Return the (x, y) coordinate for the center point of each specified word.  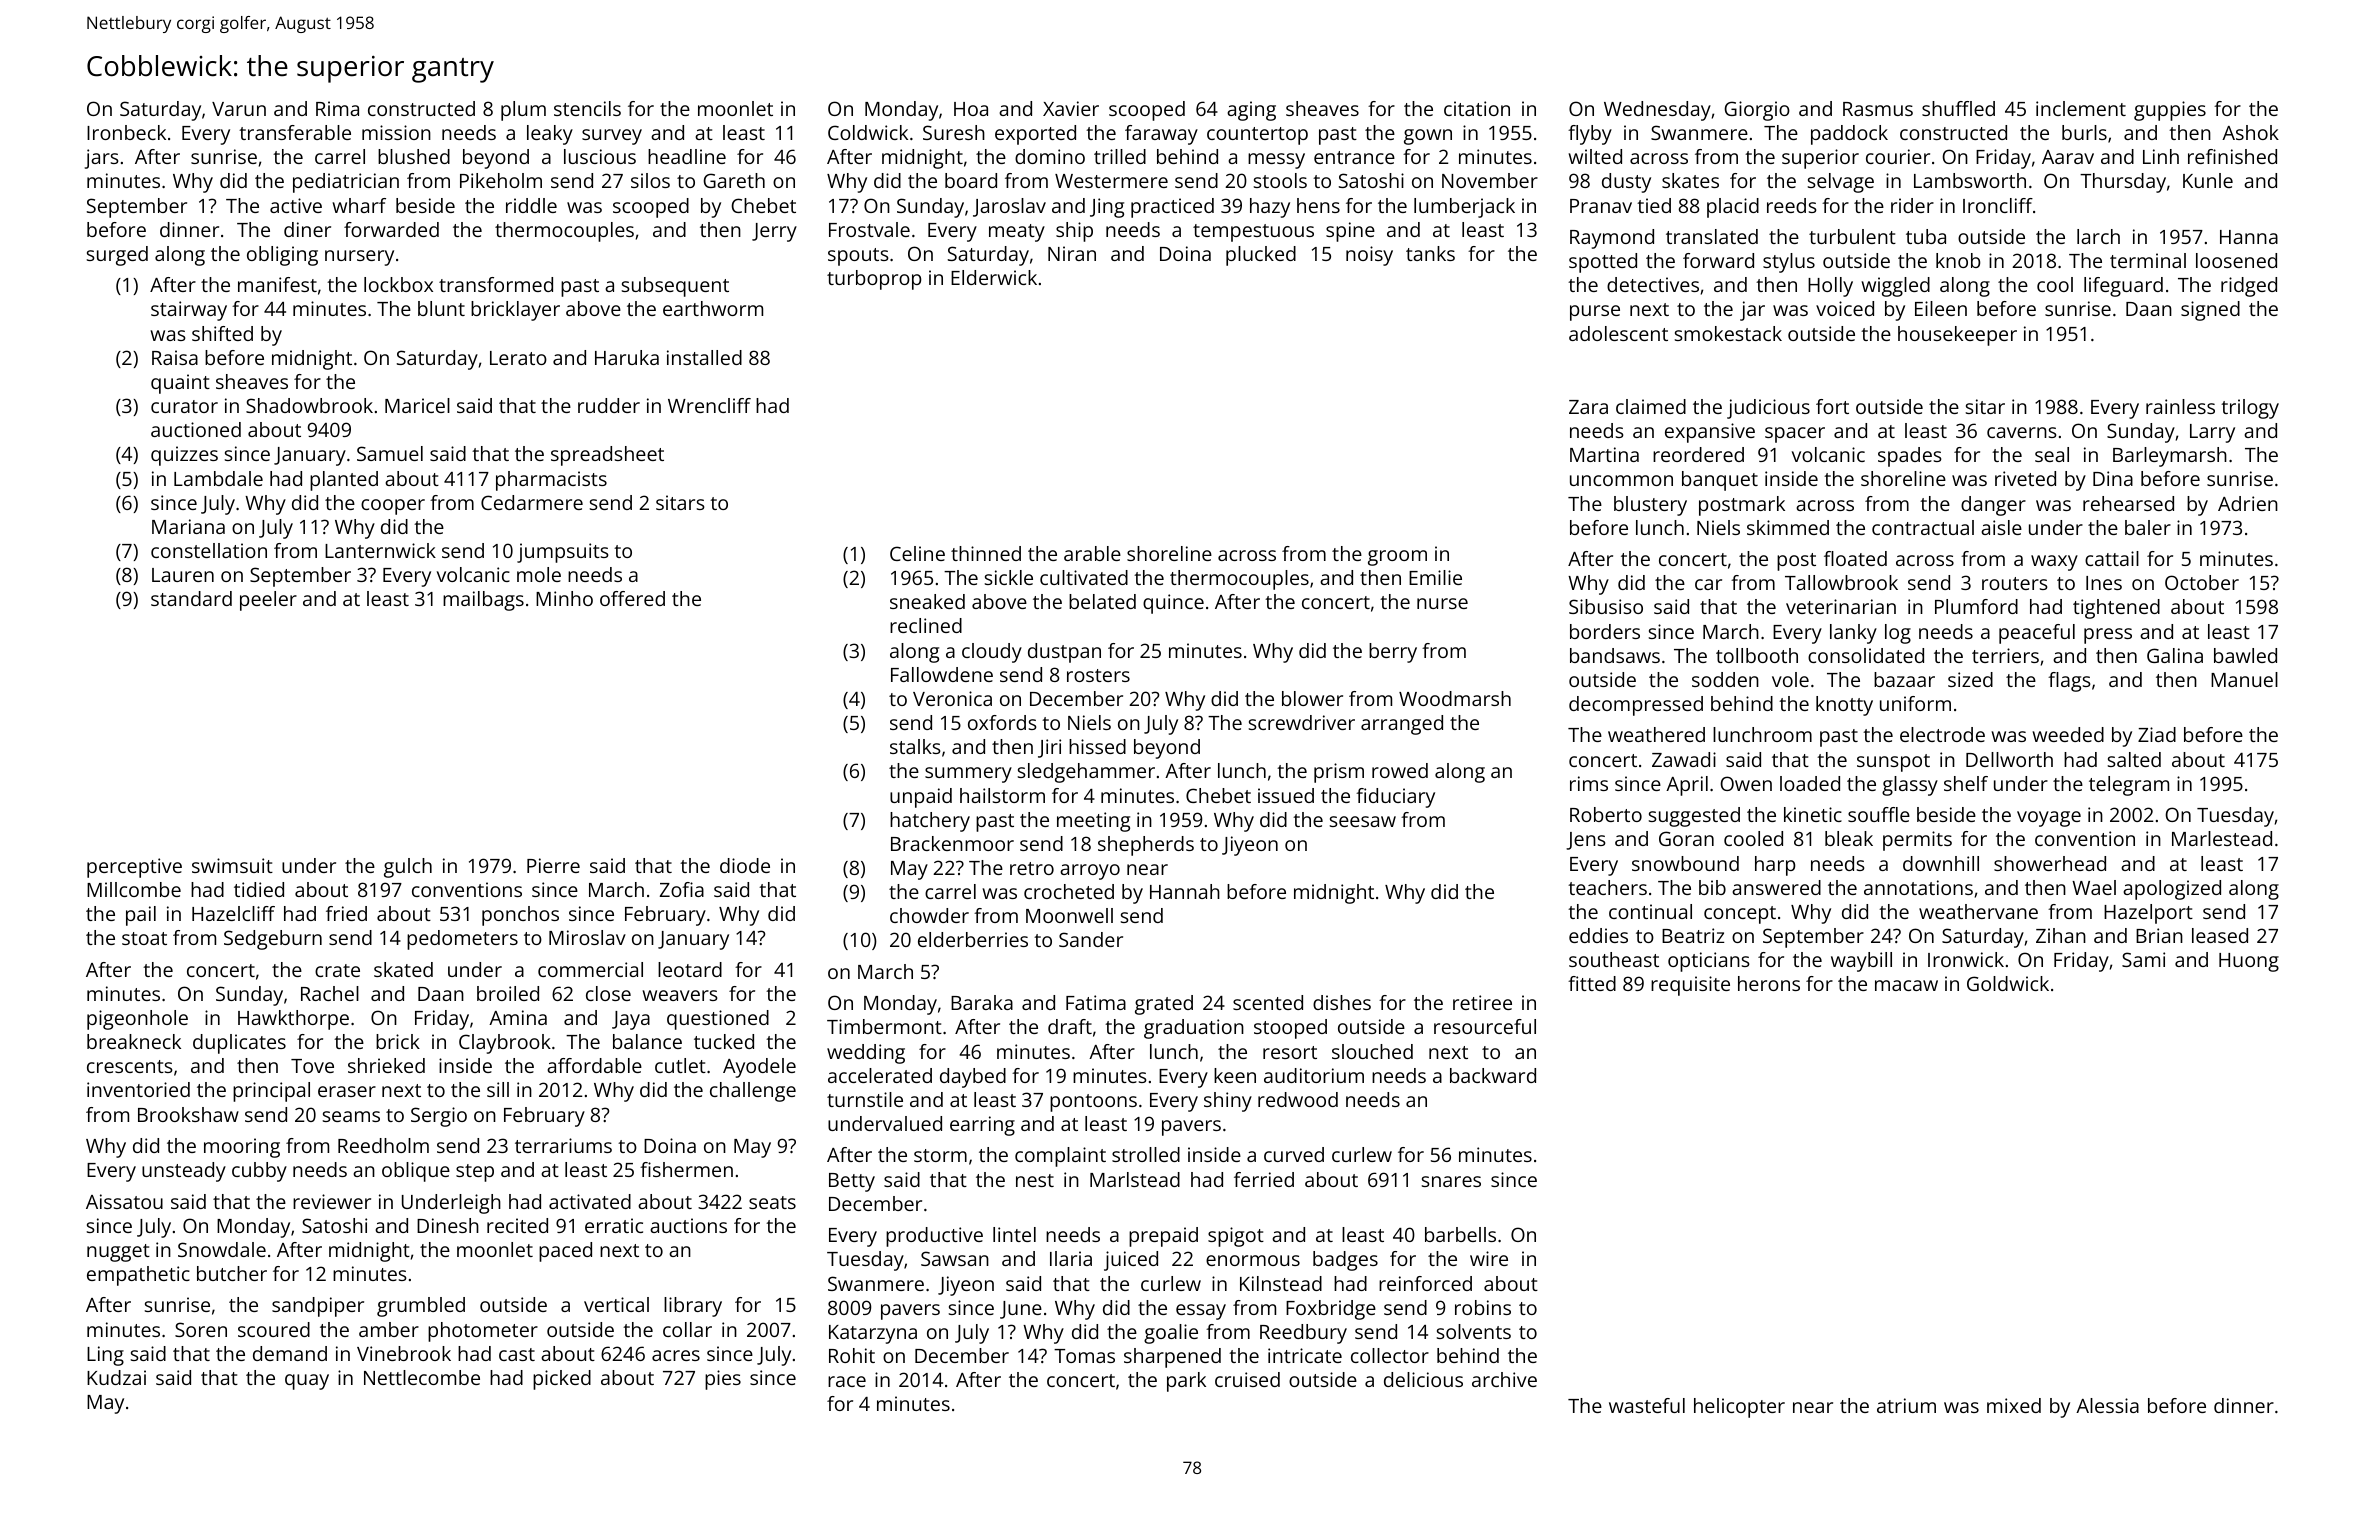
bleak (1849, 838)
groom (1397, 558)
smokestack (1728, 333)
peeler (268, 601)
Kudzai (116, 1377)
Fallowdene (942, 674)
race (847, 1381)
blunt (441, 308)
